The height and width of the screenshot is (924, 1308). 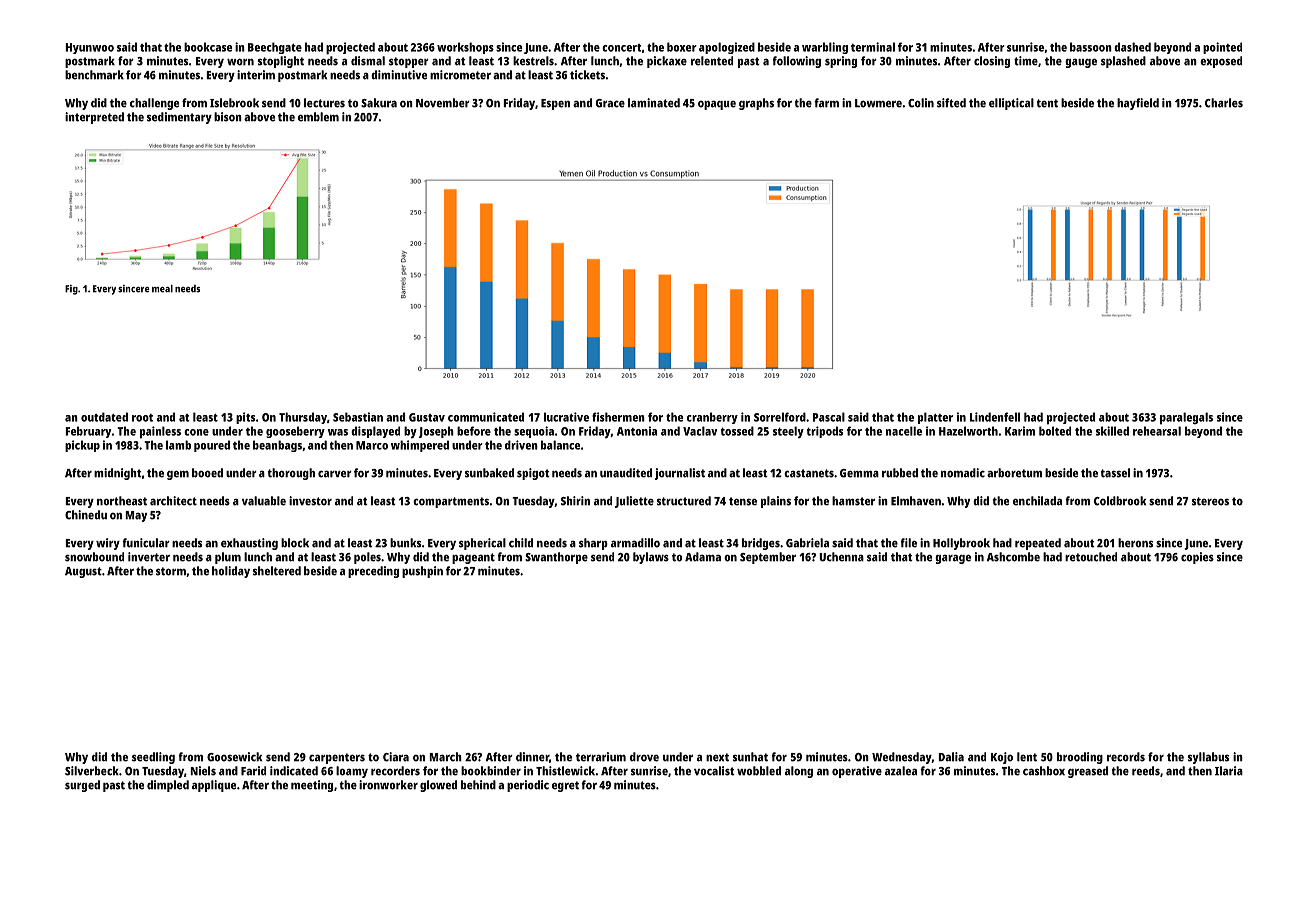 What do you see at coordinates (799, 772) in the screenshot?
I see `along` at bounding box center [799, 772].
